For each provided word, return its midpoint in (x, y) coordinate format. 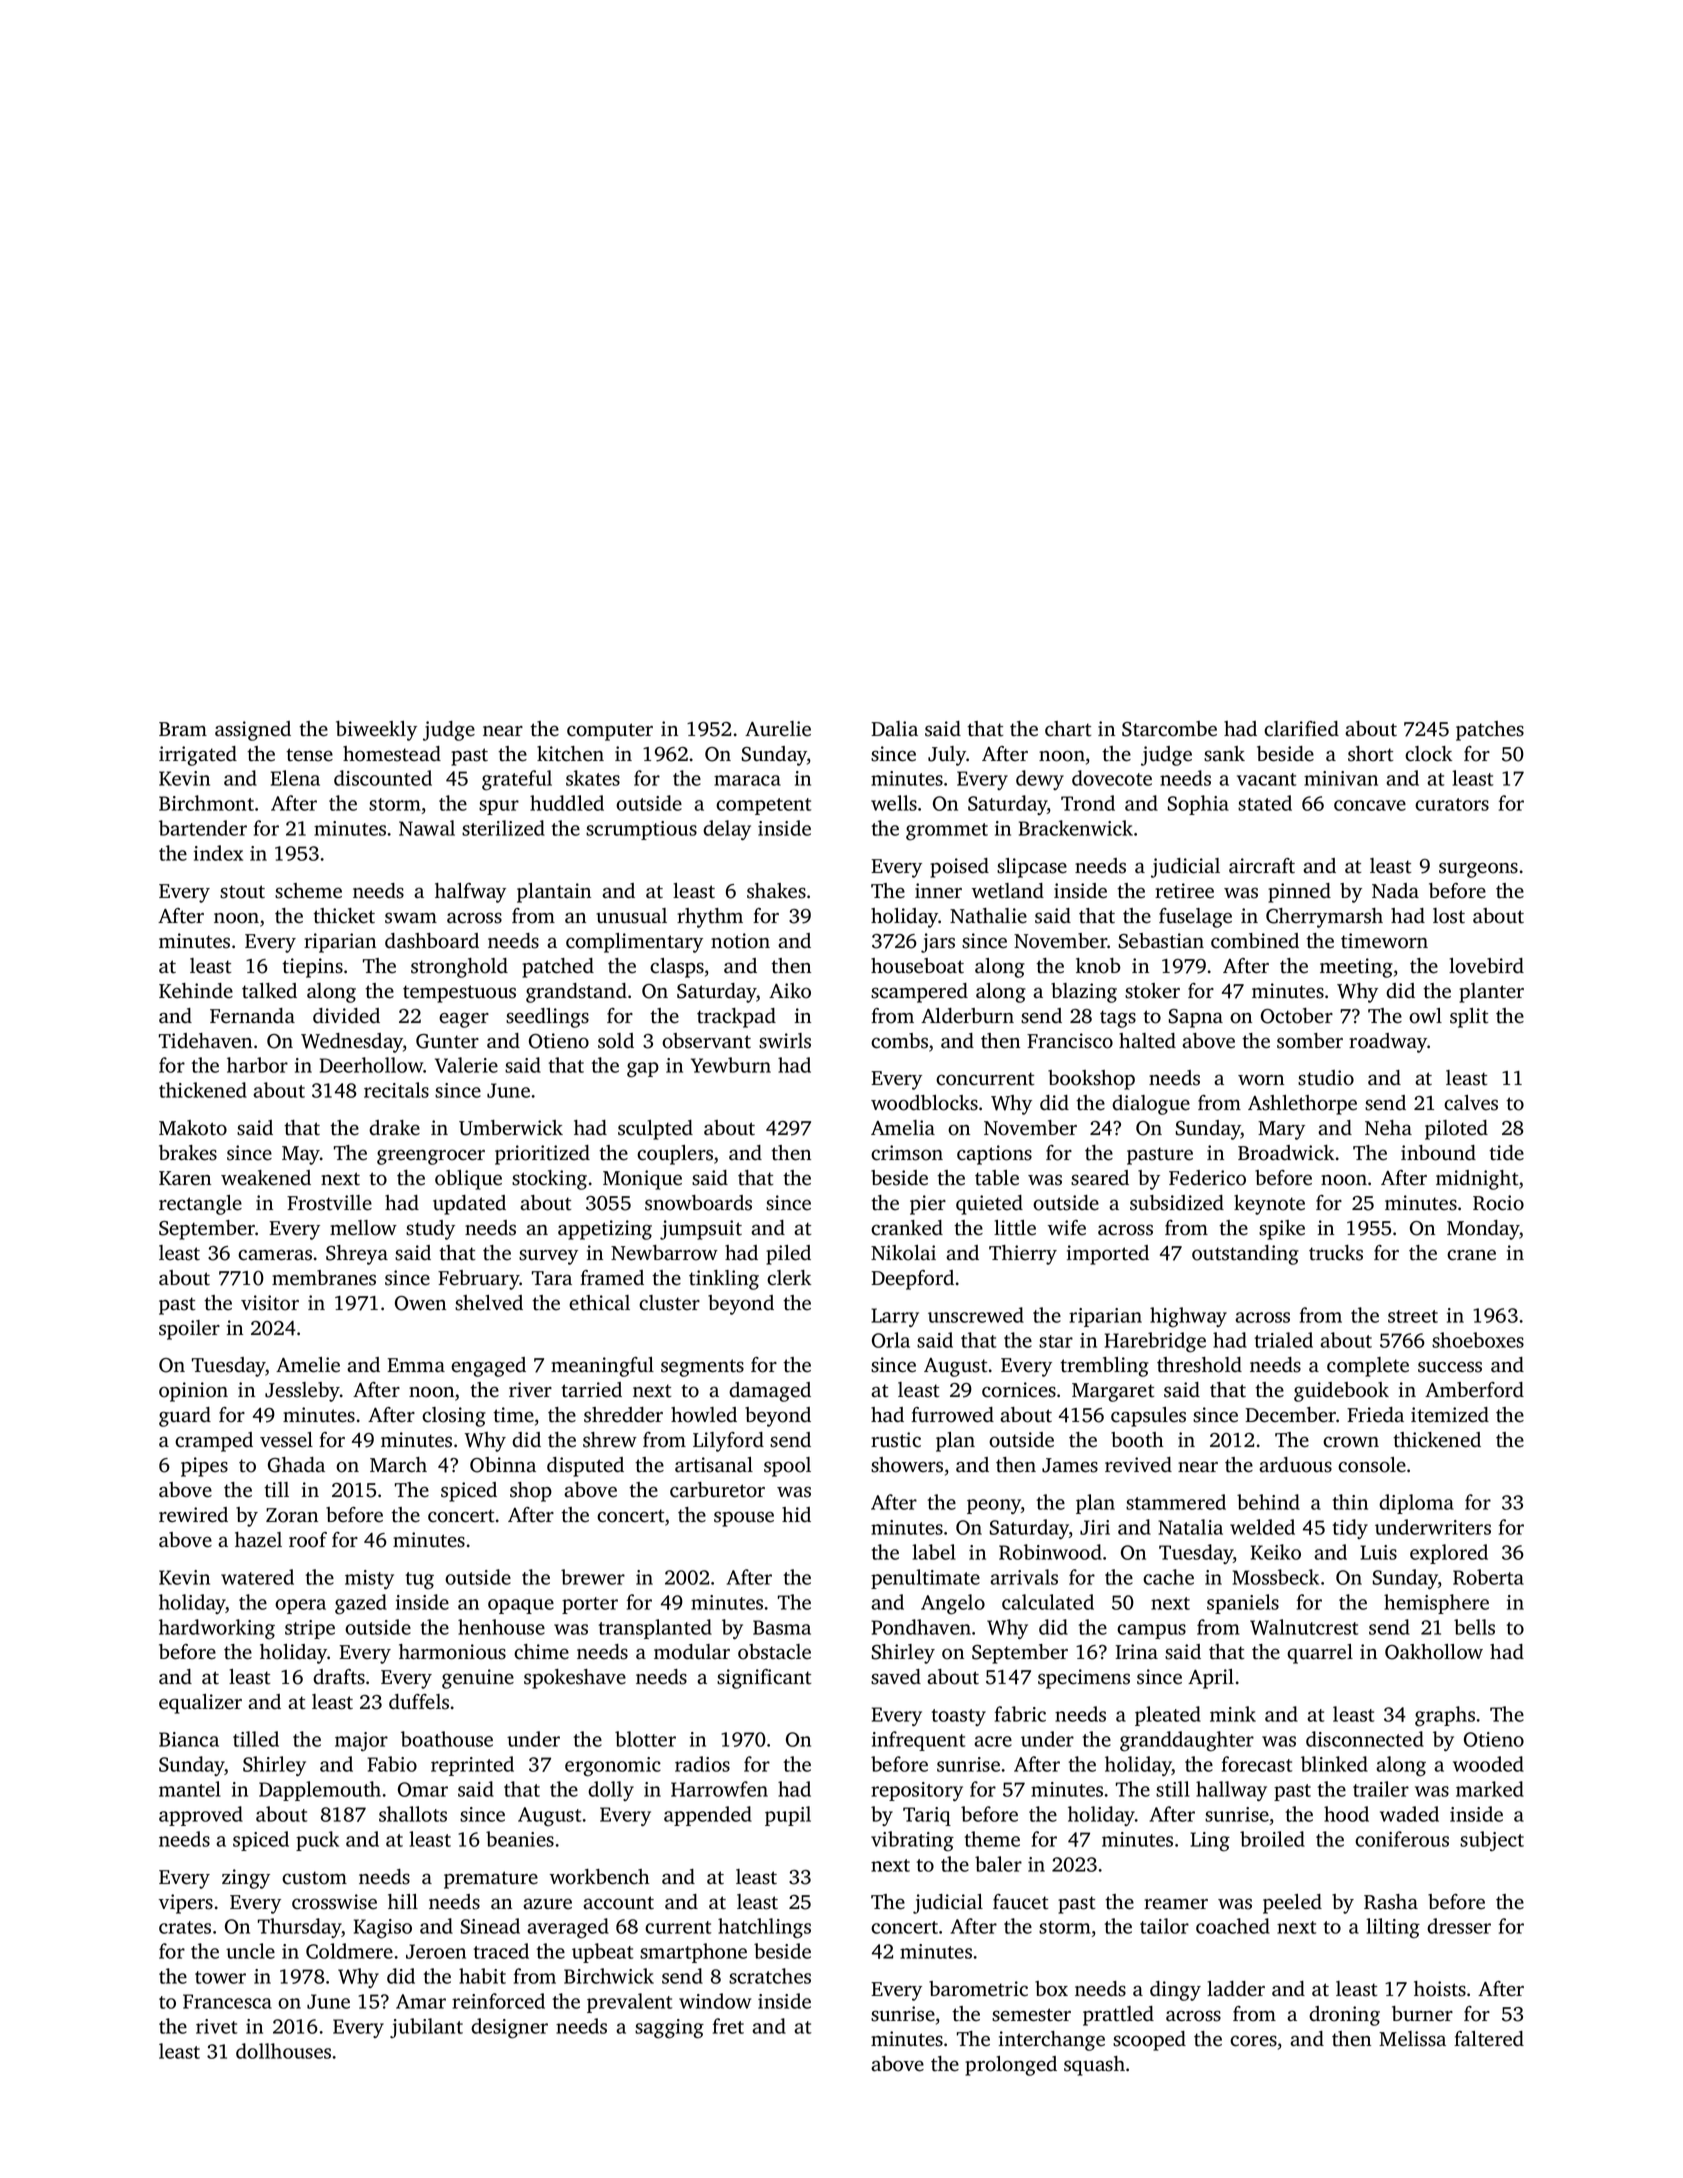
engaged (488, 1367)
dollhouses (283, 2051)
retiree (1184, 891)
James (1070, 1465)
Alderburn (967, 1016)
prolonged (1011, 2066)
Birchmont (206, 803)
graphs (1445, 1716)
